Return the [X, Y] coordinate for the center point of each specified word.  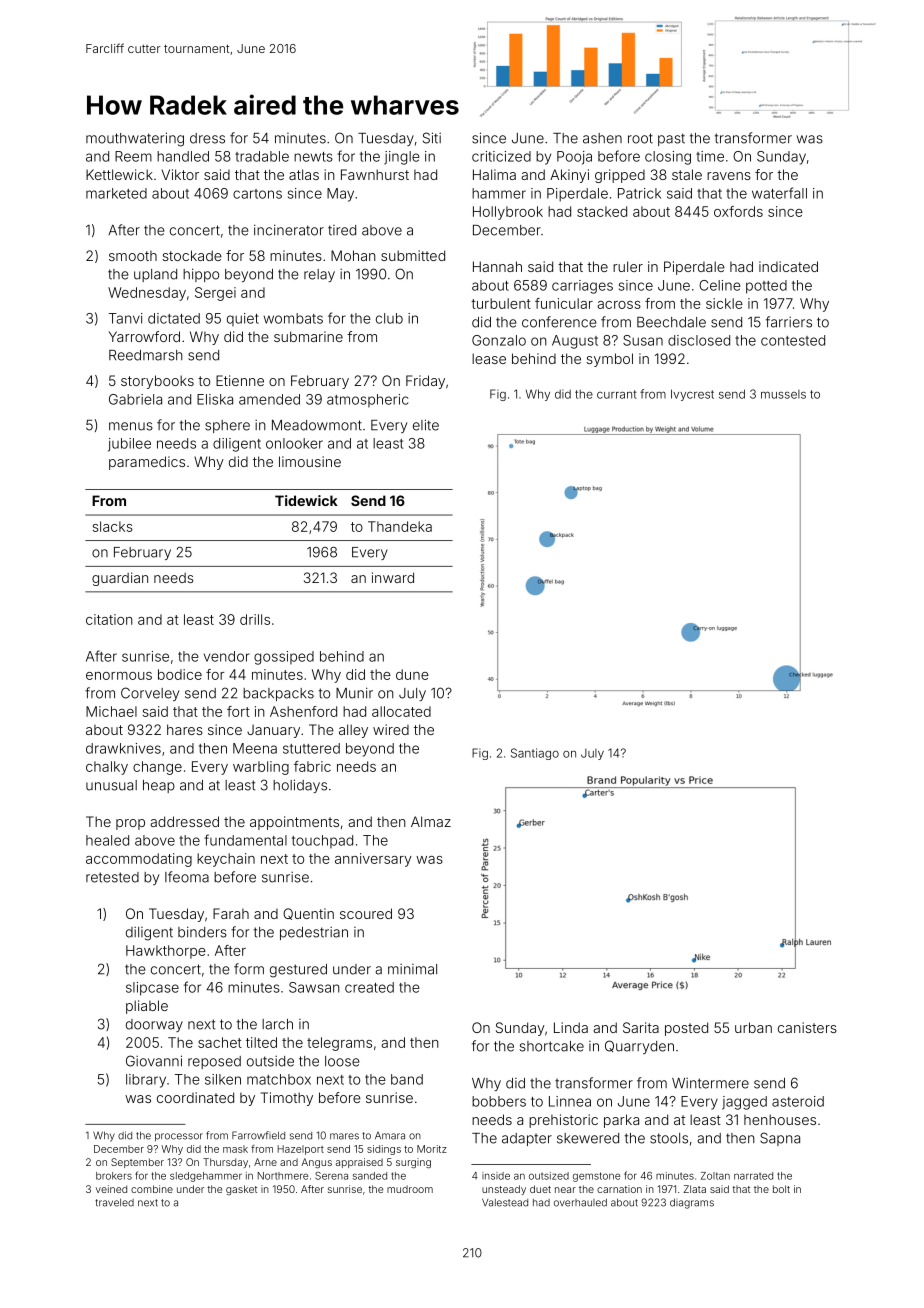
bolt [781, 1189]
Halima [494, 174]
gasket [241, 1190]
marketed [116, 193]
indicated [788, 266]
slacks [113, 526]
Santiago [535, 754]
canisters [807, 1027]
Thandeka [400, 526]
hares [185, 729]
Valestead [505, 1202]
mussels [783, 394]
